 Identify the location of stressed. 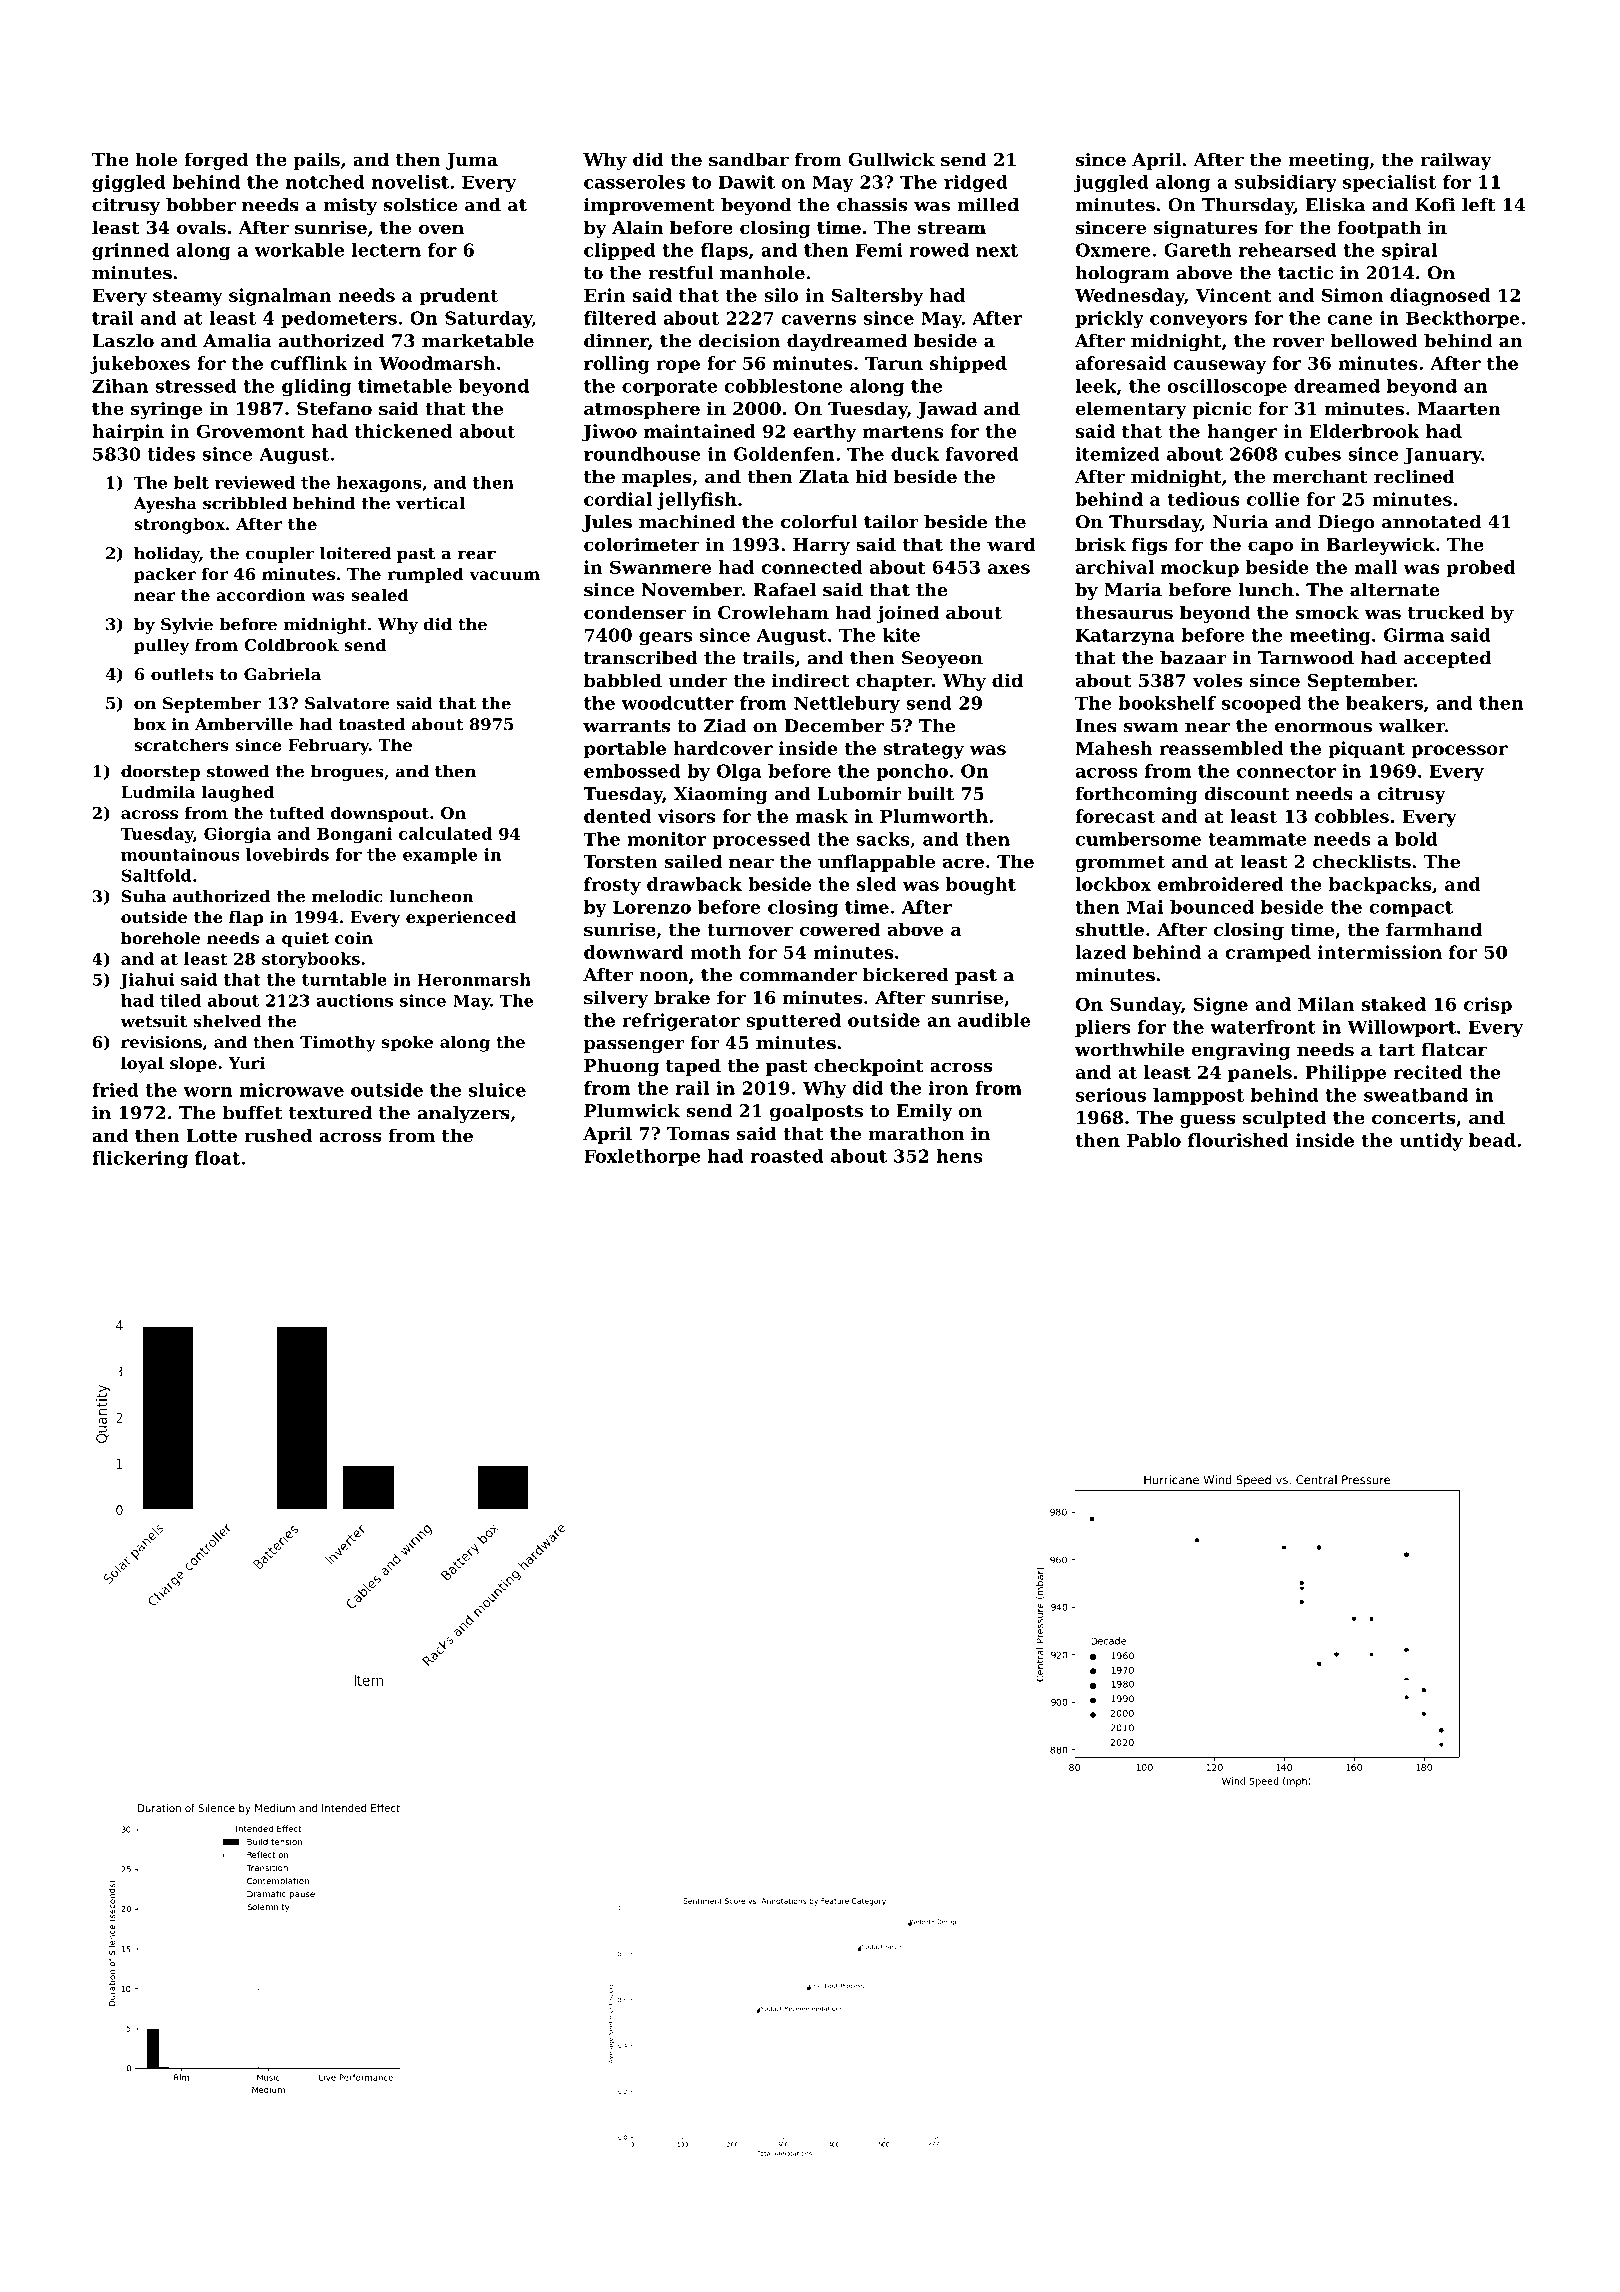
(195, 386).
